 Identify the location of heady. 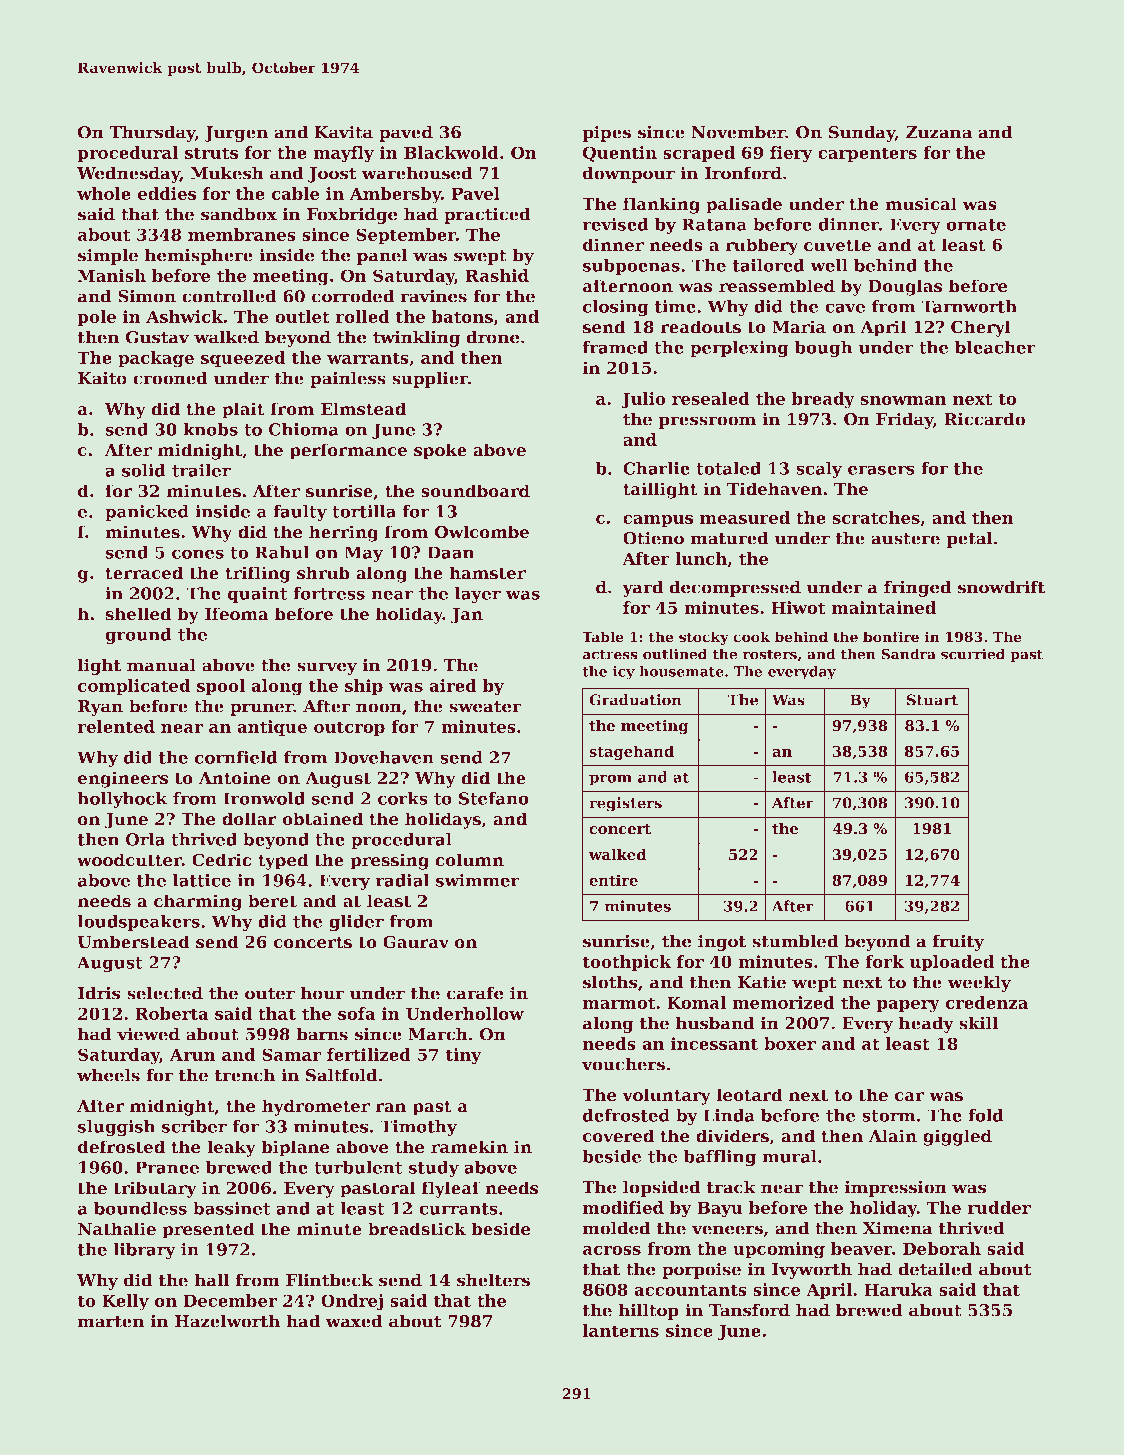
(926, 1025).
